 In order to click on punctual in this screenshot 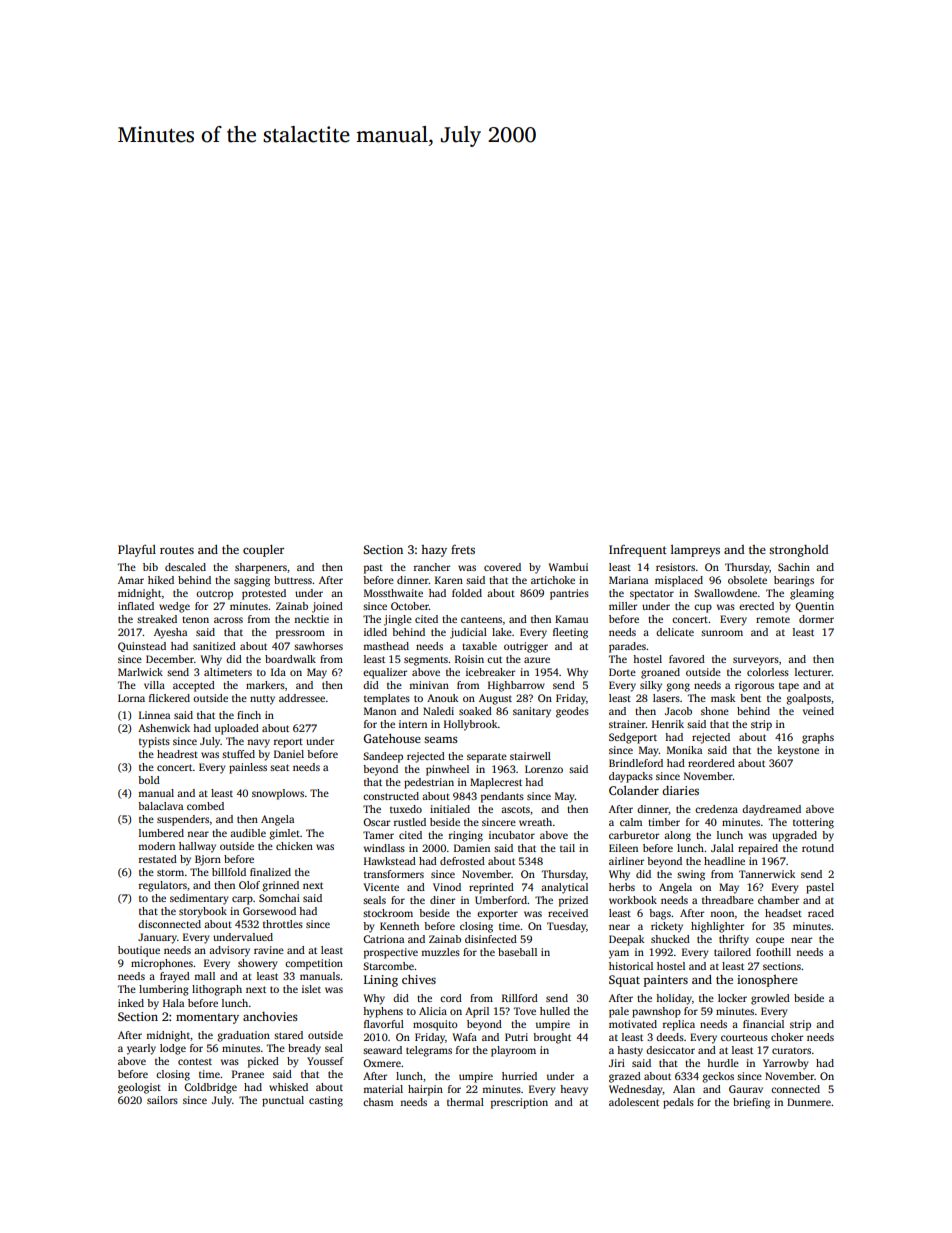, I will do `click(283, 1101)`.
